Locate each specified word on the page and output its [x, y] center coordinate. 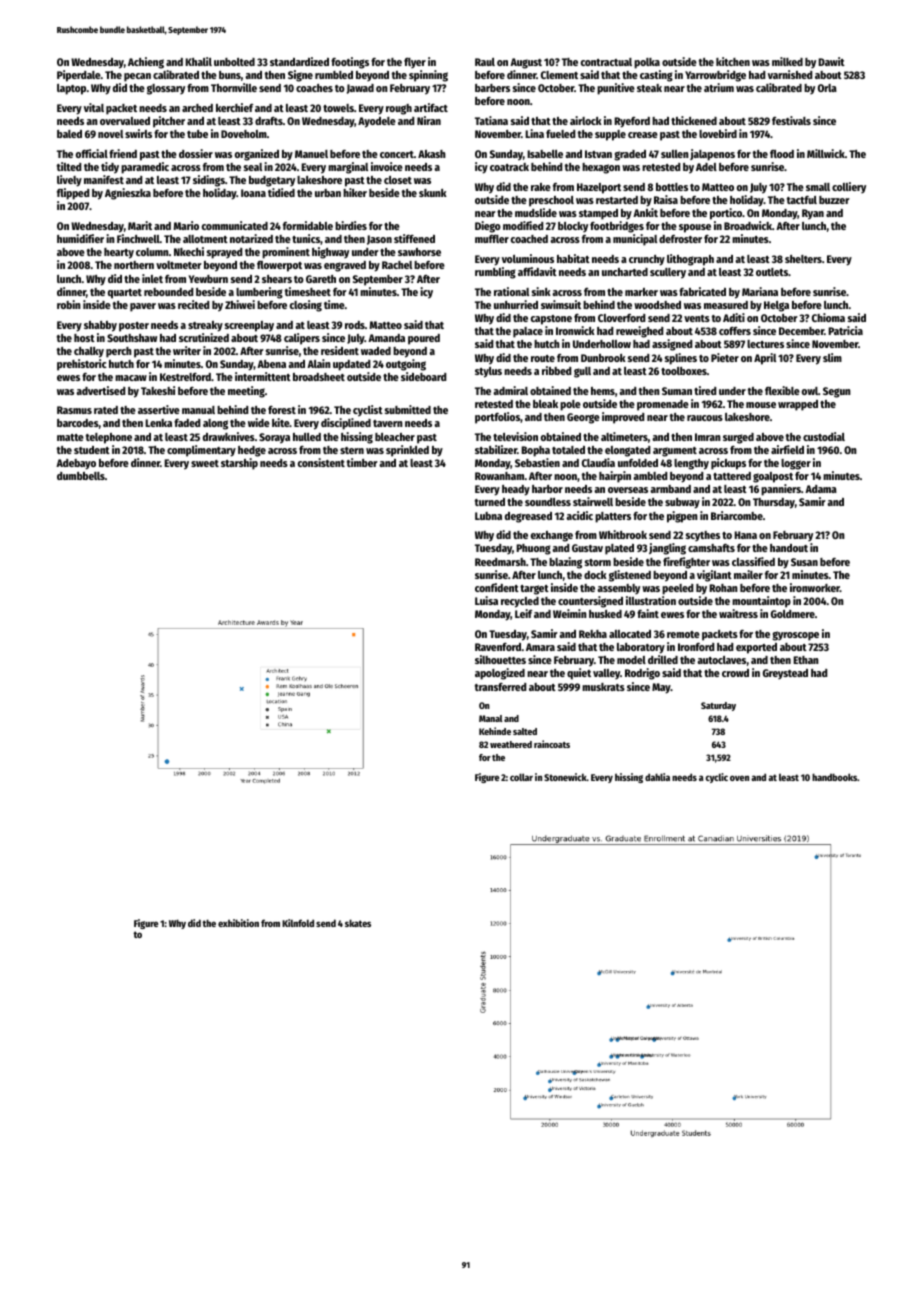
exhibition [238, 923]
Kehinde [495, 731]
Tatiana [491, 120]
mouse [761, 405]
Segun [837, 392]
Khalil [198, 61]
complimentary [201, 451]
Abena [271, 364]
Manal [491, 718]
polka [647, 63]
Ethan [806, 660]
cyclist [368, 411]
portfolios [497, 418]
